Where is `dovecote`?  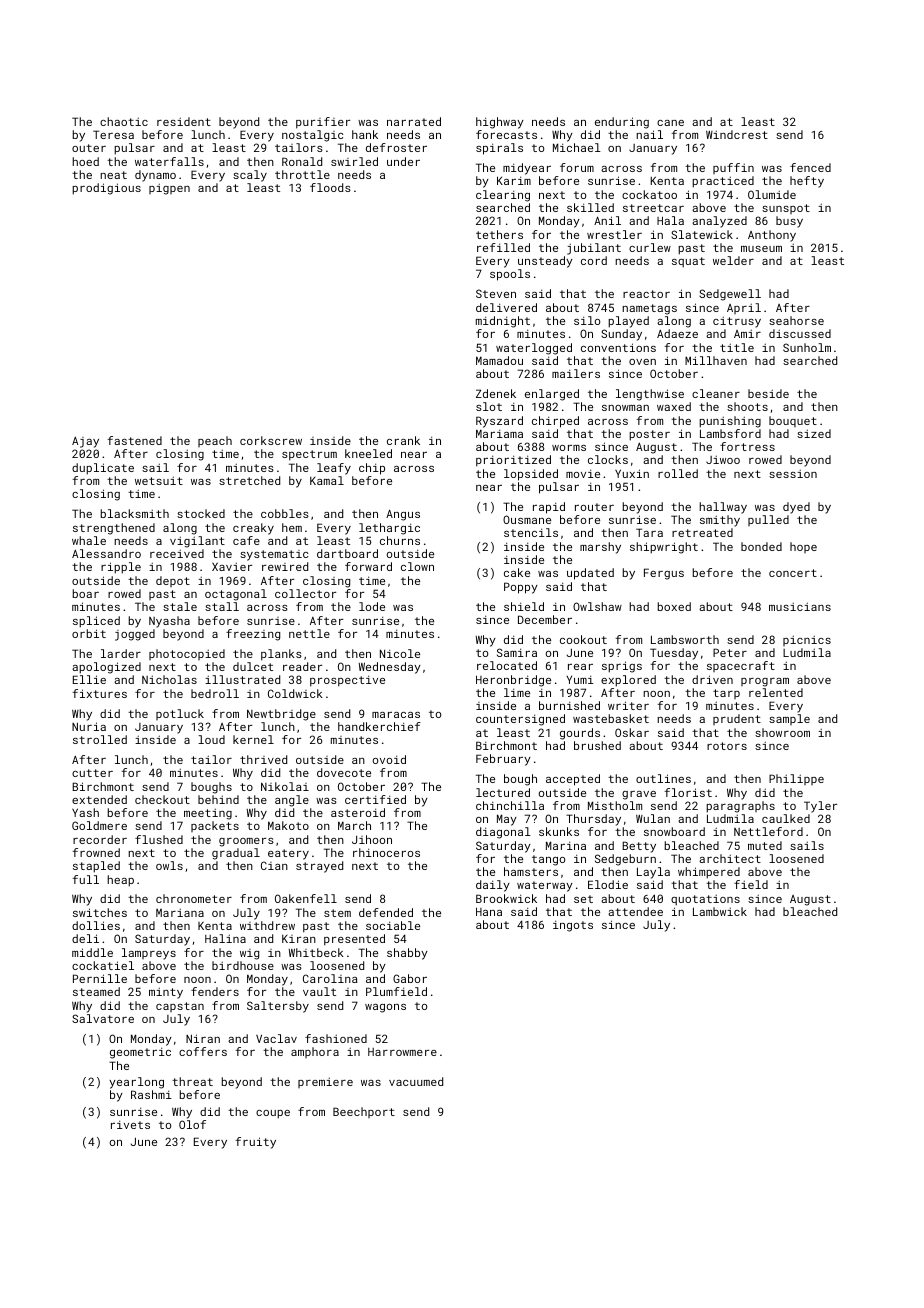 dovecote is located at coordinates (344, 772).
